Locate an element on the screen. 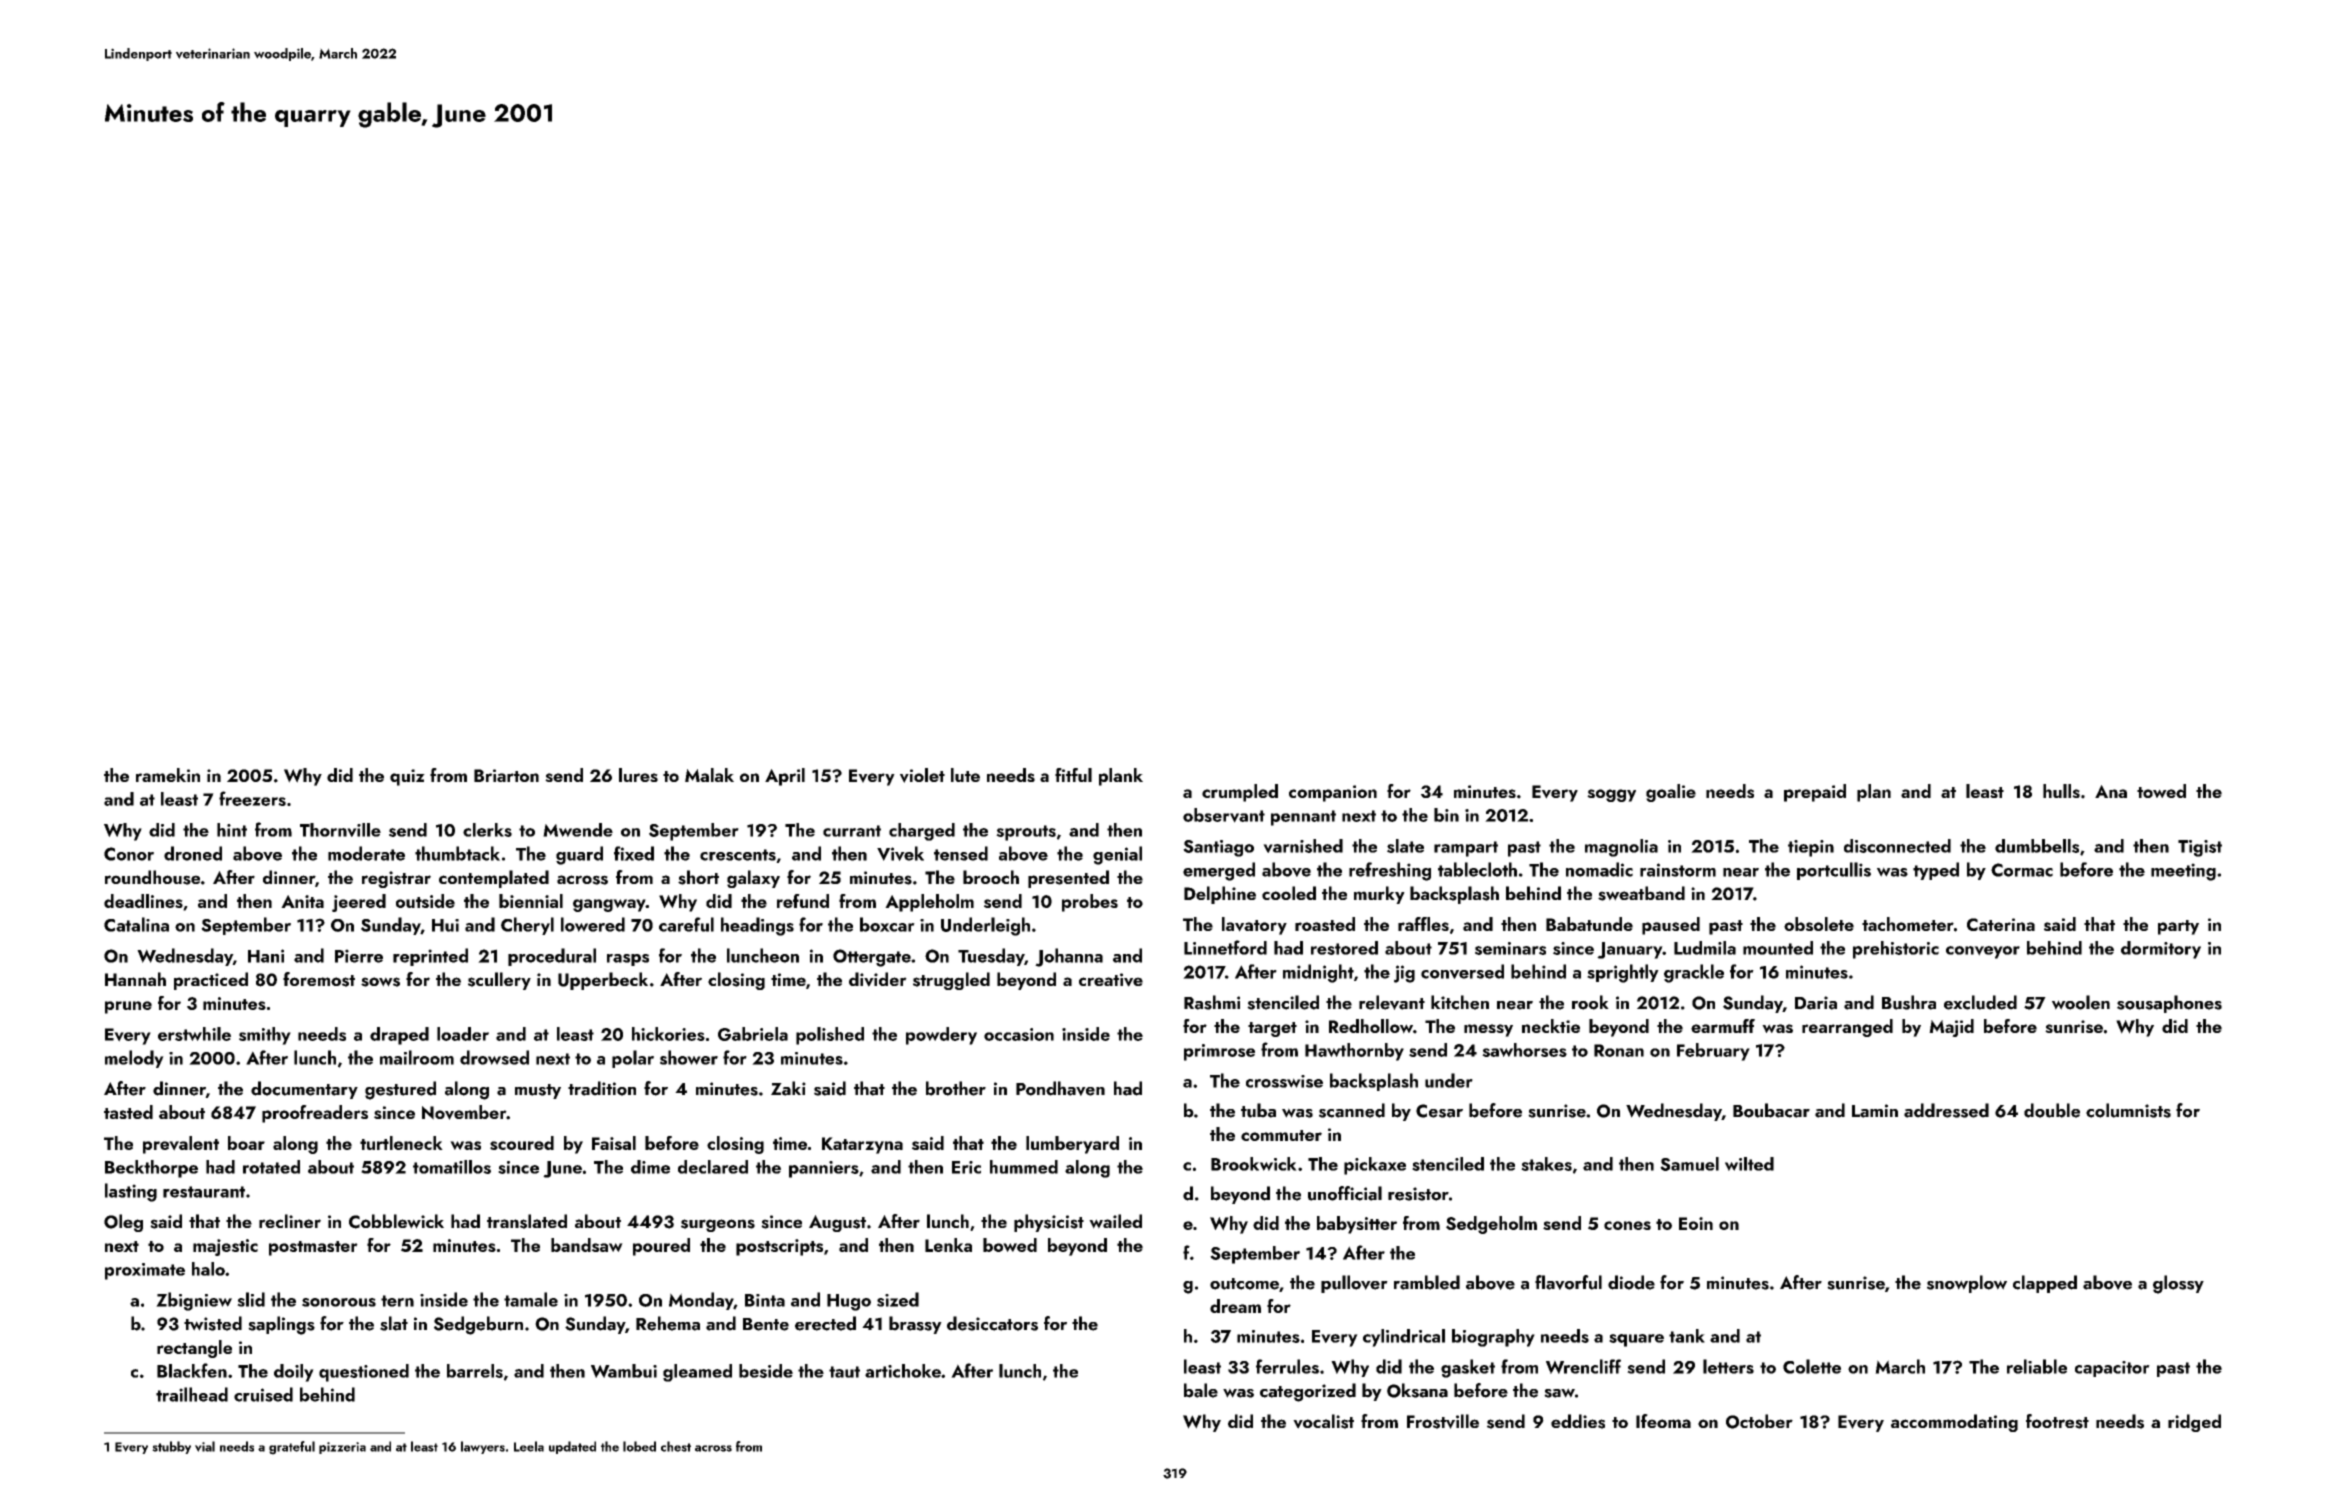  party is located at coordinates (2178, 927).
